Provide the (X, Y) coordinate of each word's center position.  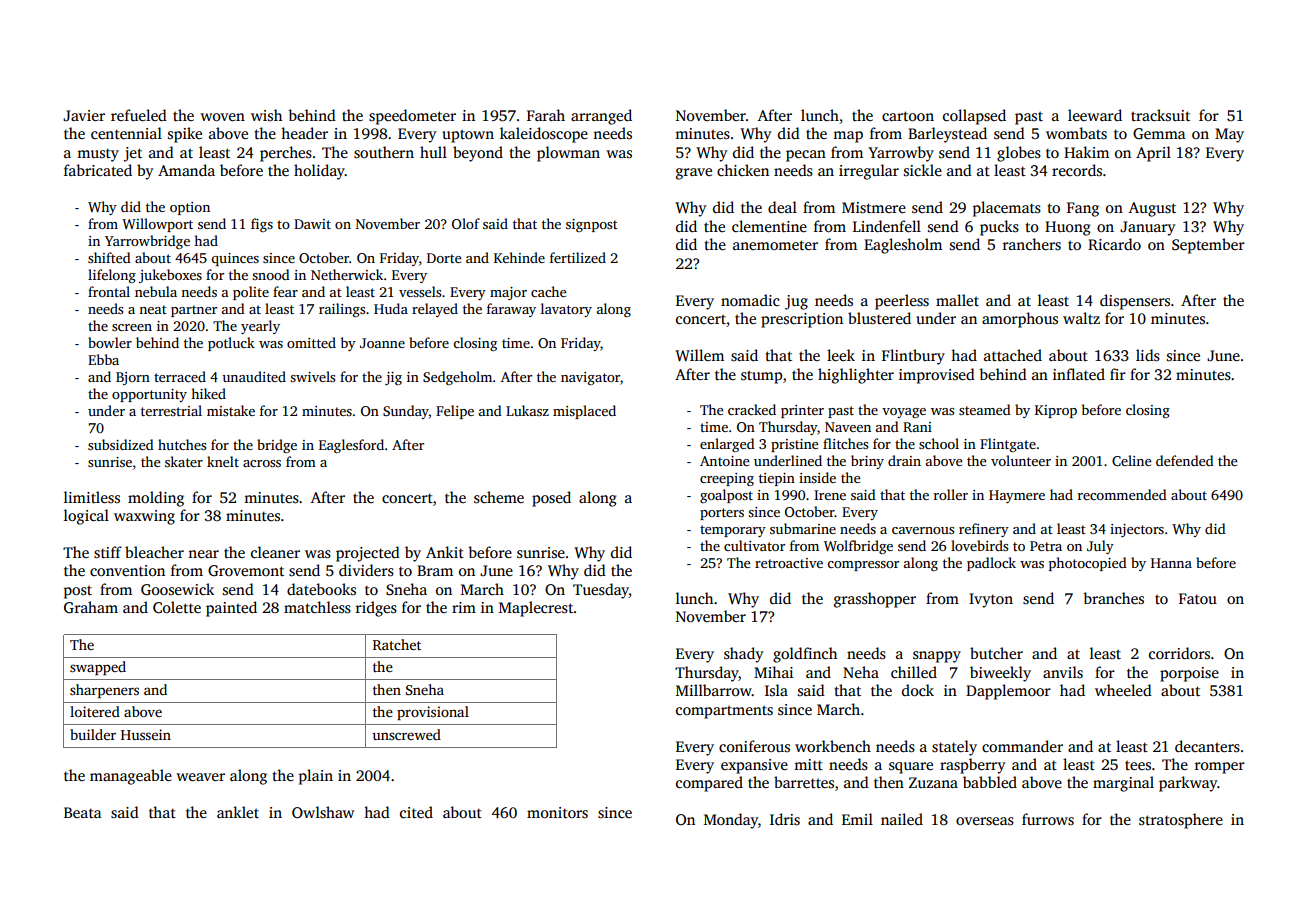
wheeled (1123, 690)
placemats (1007, 209)
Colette (177, 607)
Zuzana (933, 782)
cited (416, 812)
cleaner (275, 552)
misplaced (584, 412)
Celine (1131, 460)
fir (1118, 374)
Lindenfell (887, 226)
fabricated (98, 170)
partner (194, 311)
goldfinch (805, 655)
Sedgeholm (457, 378)
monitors (557, 813)
